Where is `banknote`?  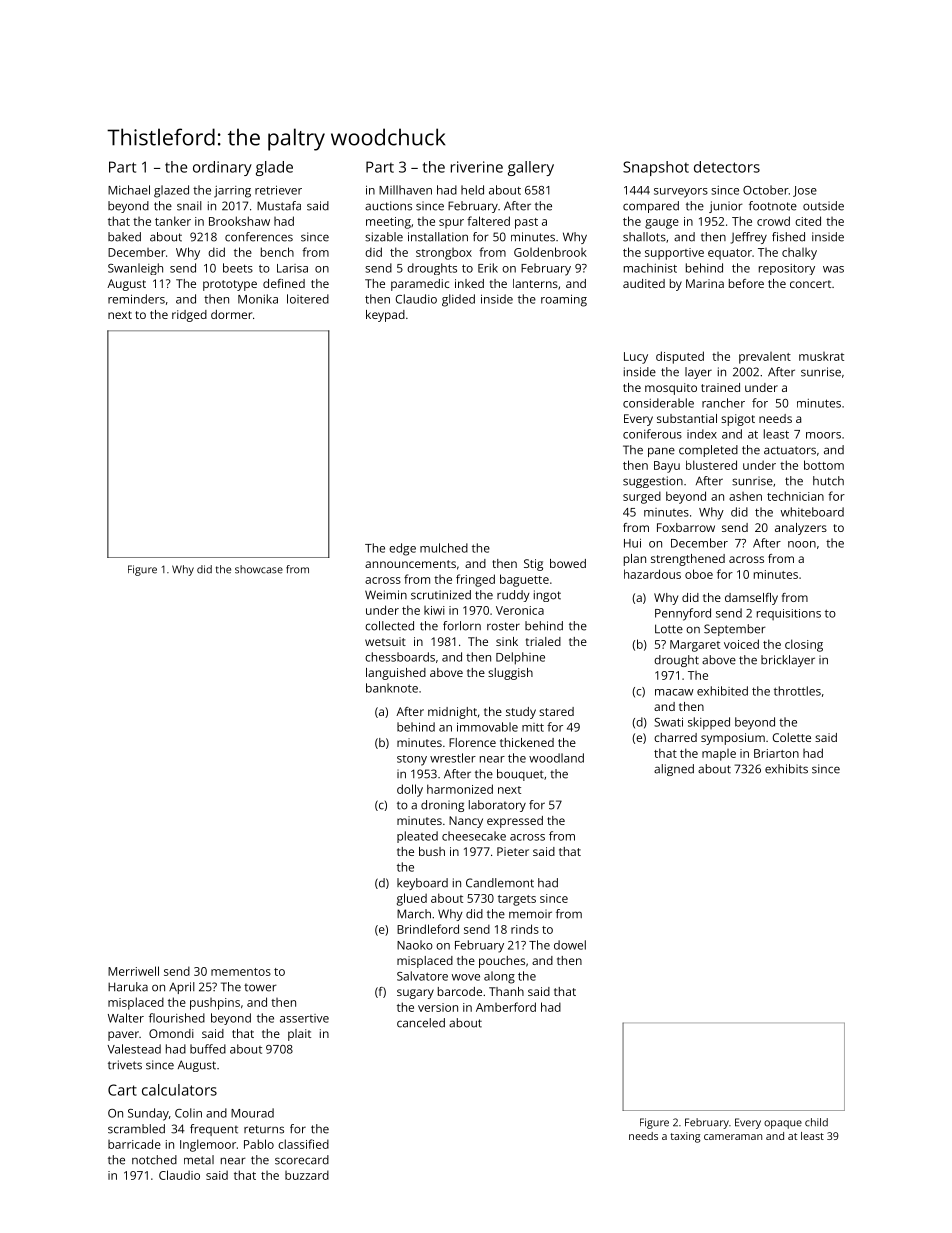 banknote is located at coordinates (392, 688).
